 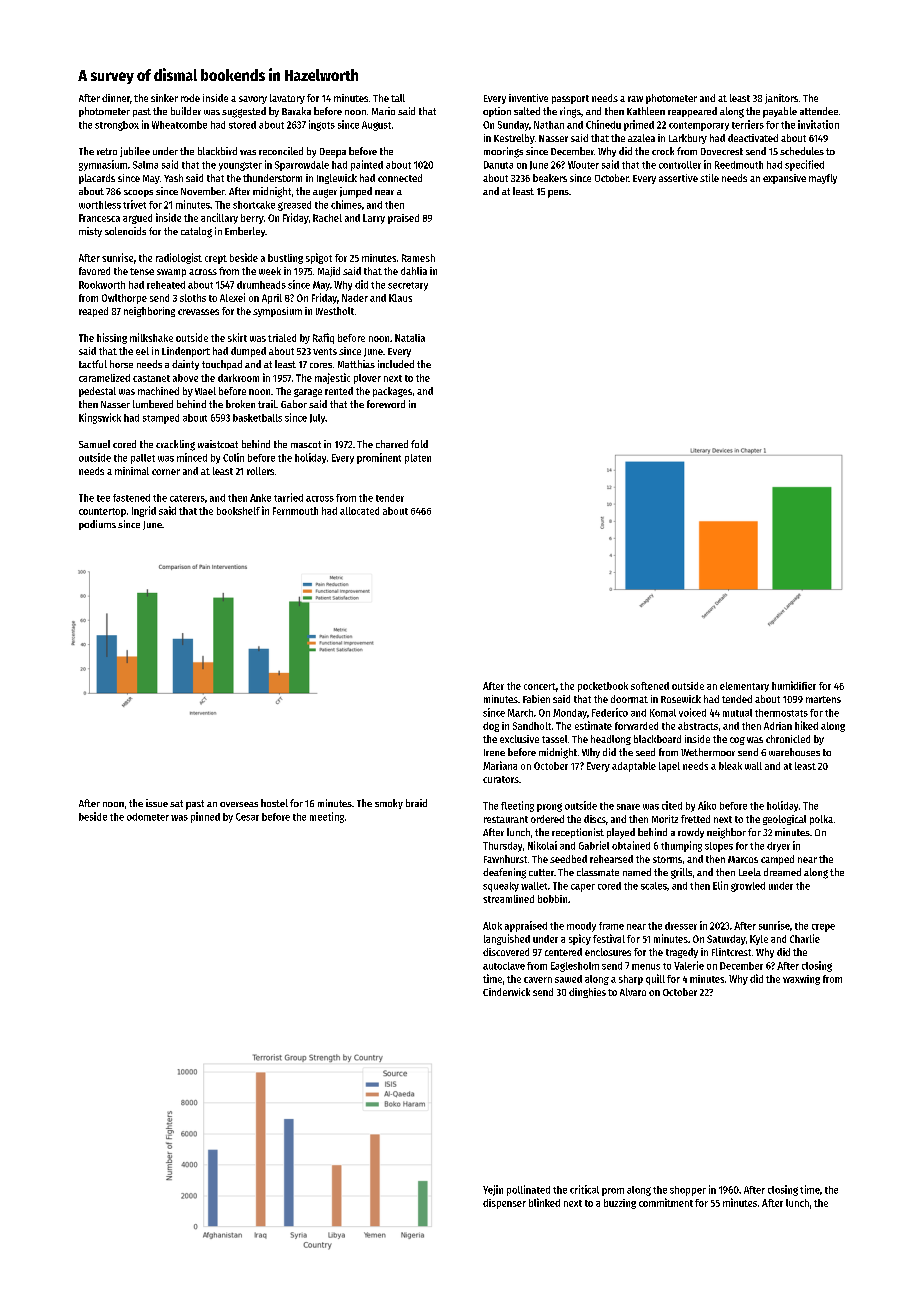 I want to click on autoclave, so click(x=504, y=966).
